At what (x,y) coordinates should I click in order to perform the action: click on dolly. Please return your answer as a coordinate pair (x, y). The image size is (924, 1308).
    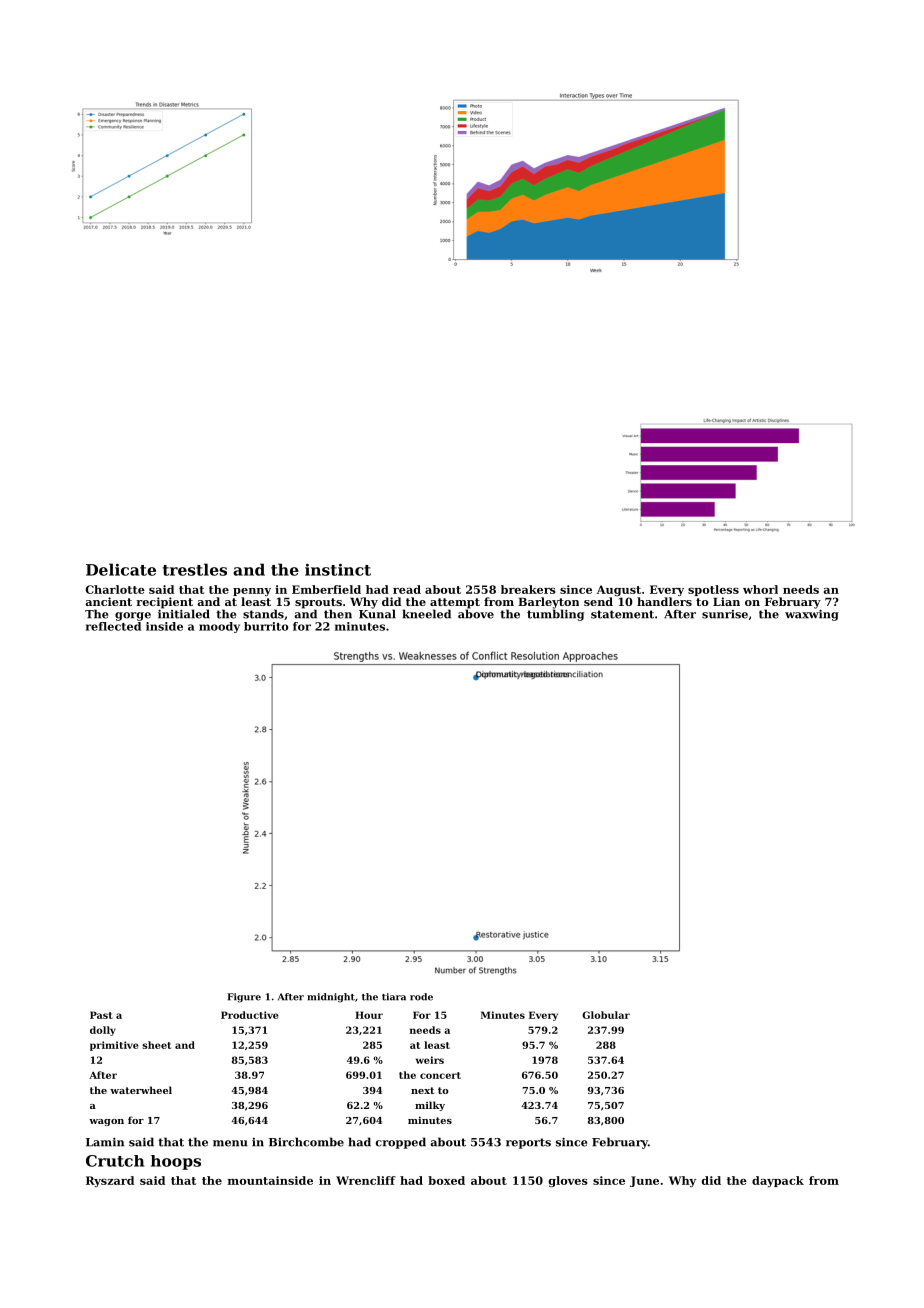
    Looking at the image, I should click on (103, 1031).
